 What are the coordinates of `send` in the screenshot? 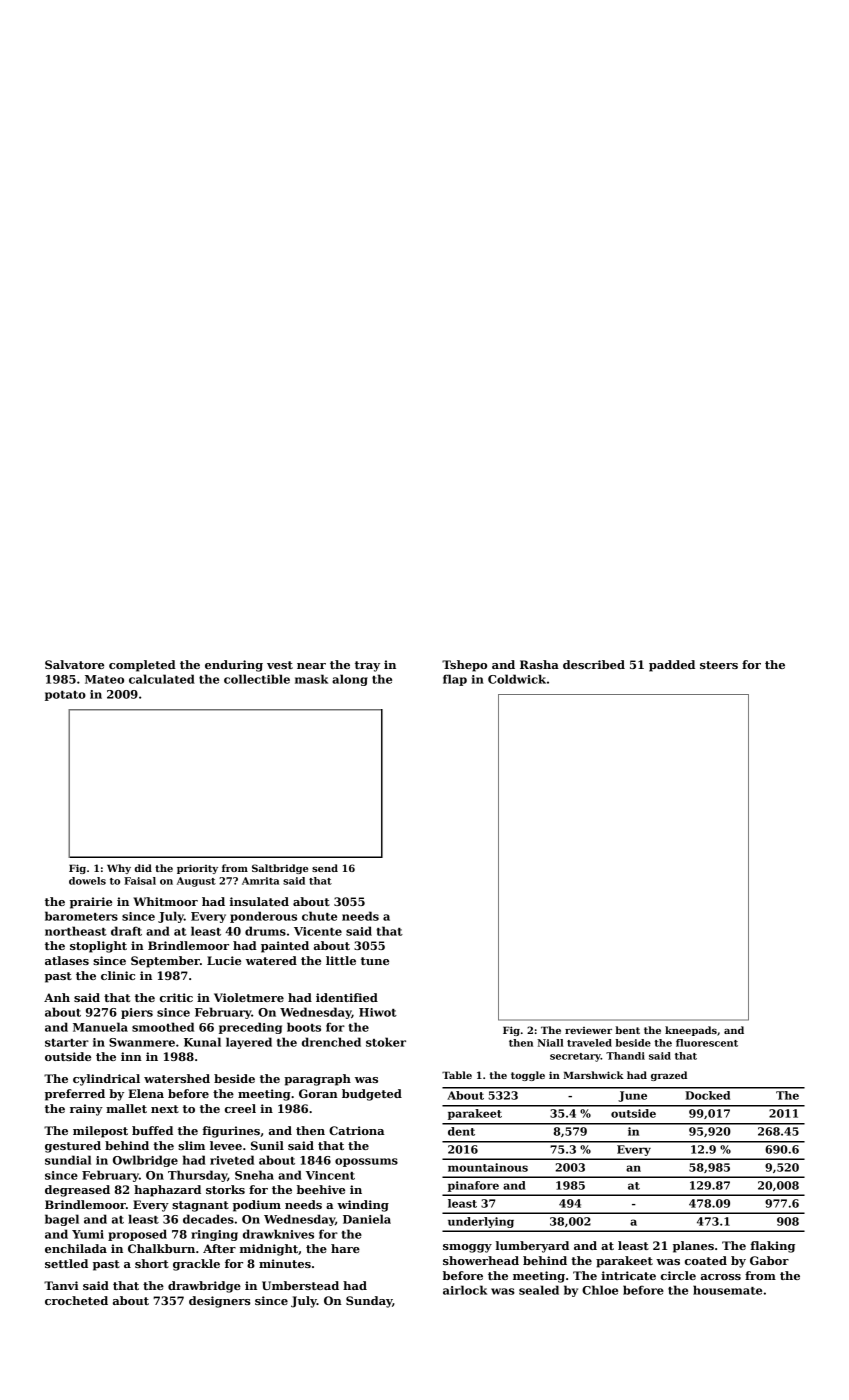 It's located at (325, 868).
